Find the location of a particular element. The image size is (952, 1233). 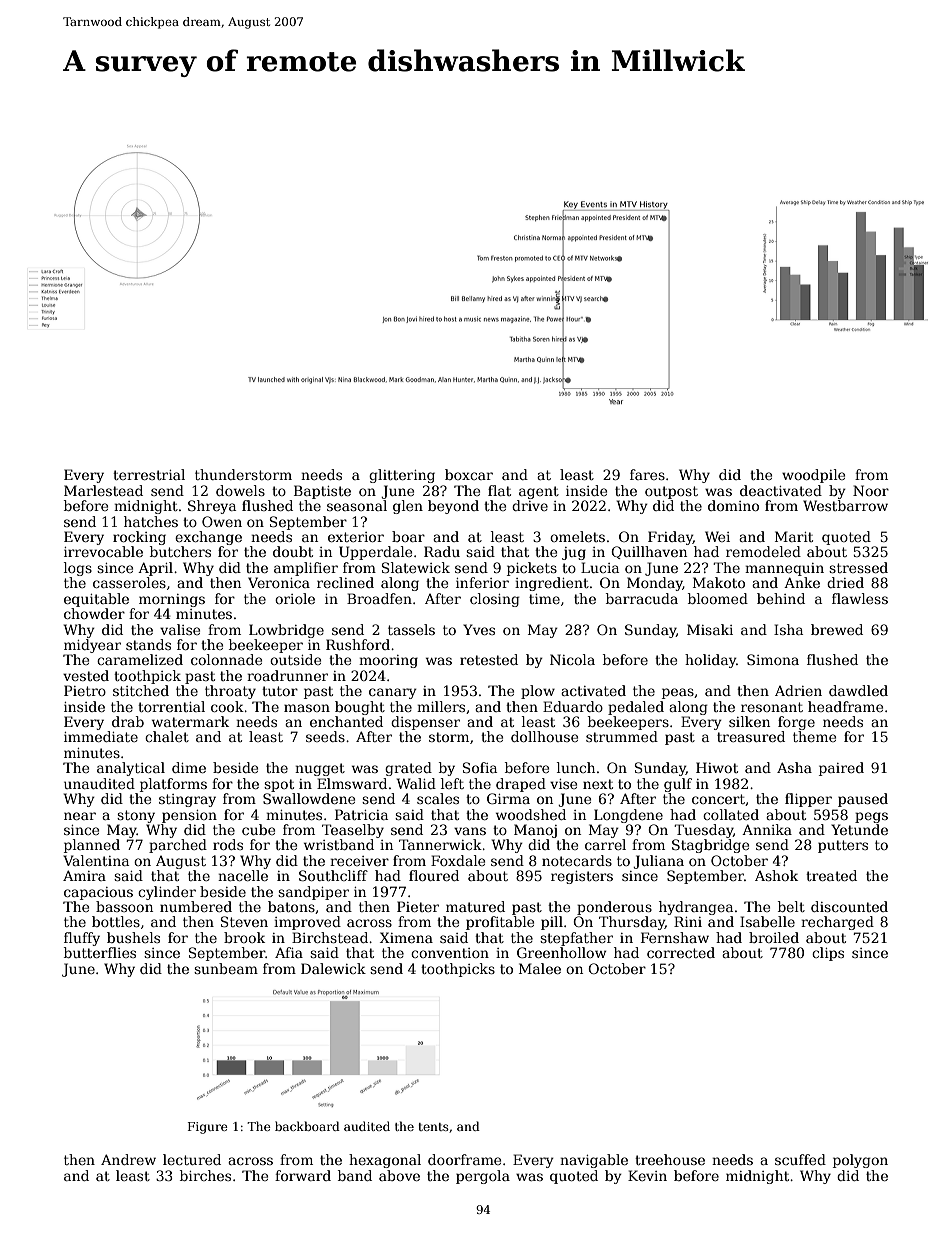

Andrew is located at coordinates (128, 1159).
